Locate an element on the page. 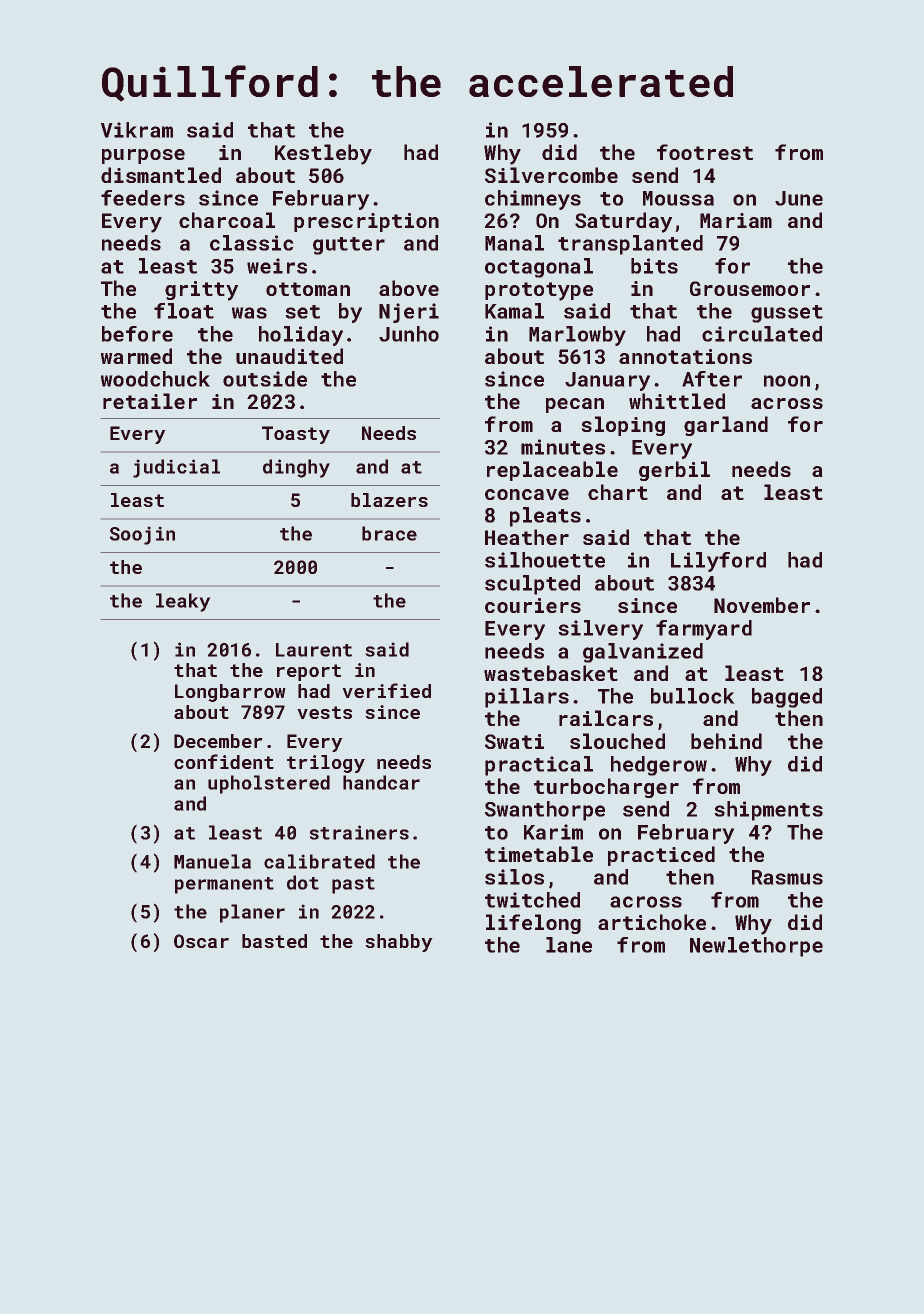 The width and height of the document is (924, 1314). verified is located at coordinates (386, 690).
